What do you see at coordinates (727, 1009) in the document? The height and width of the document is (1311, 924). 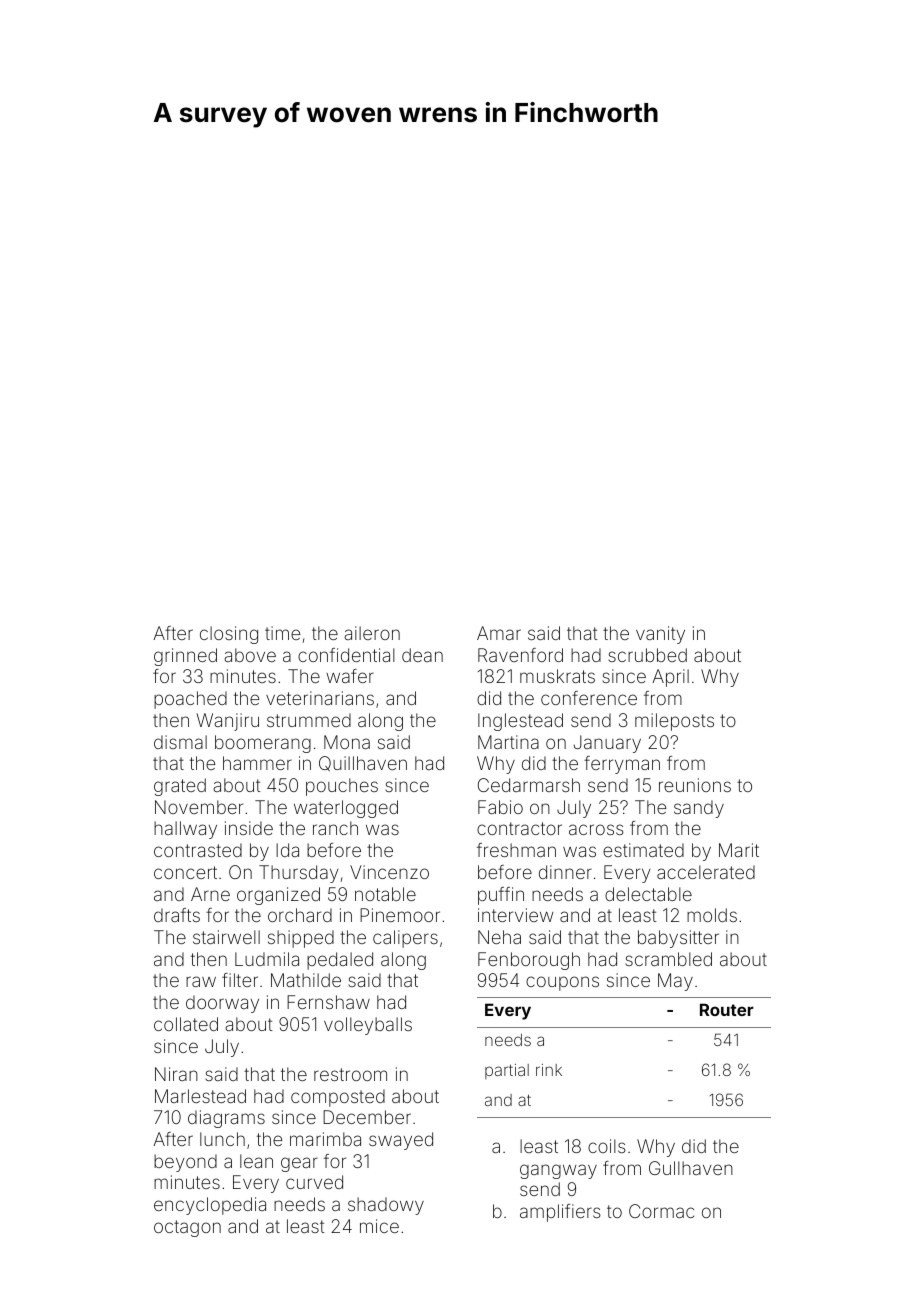 I see `Router` at bounding box center [727, 1009].
